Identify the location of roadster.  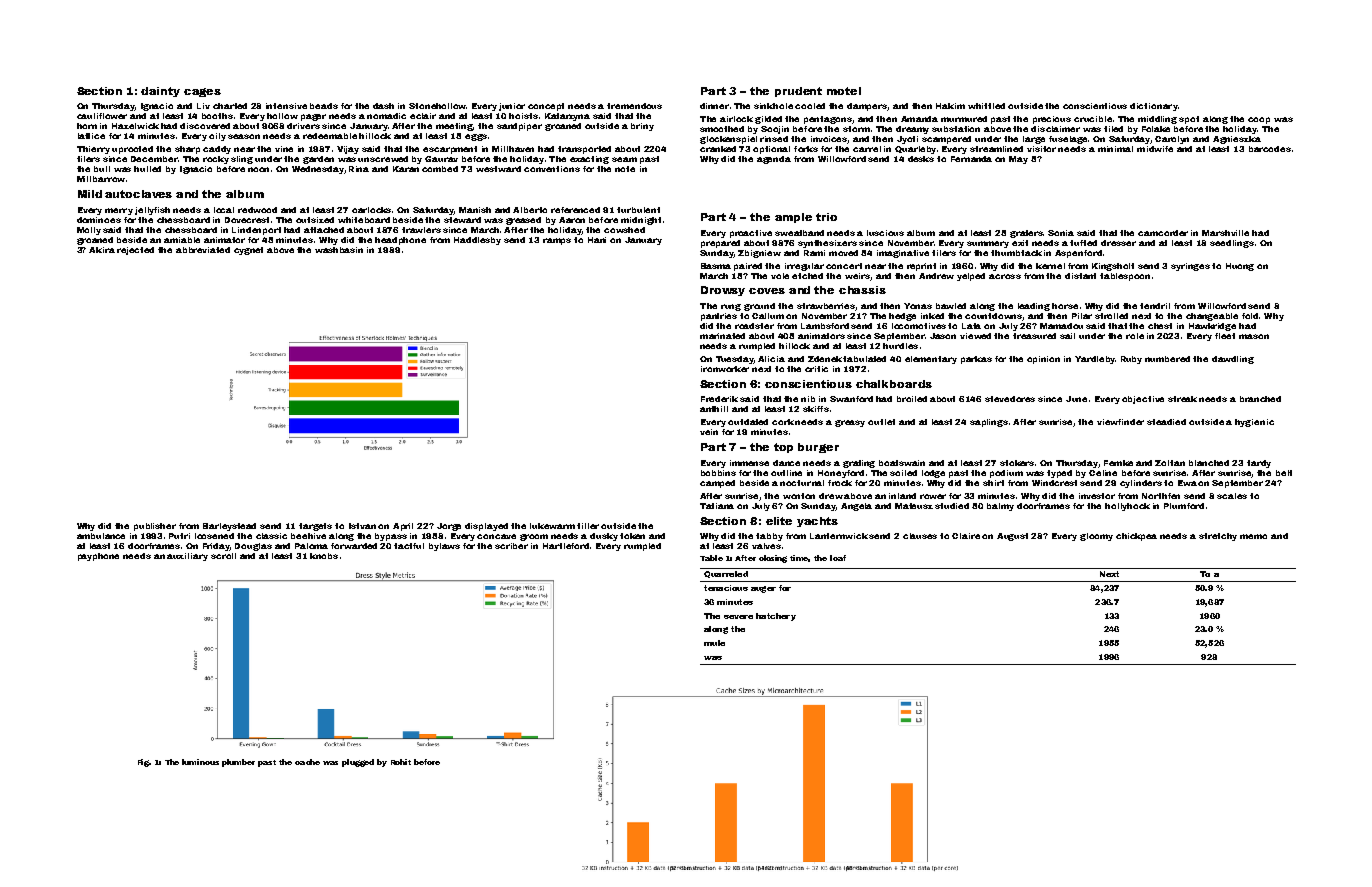
(754, 326).
